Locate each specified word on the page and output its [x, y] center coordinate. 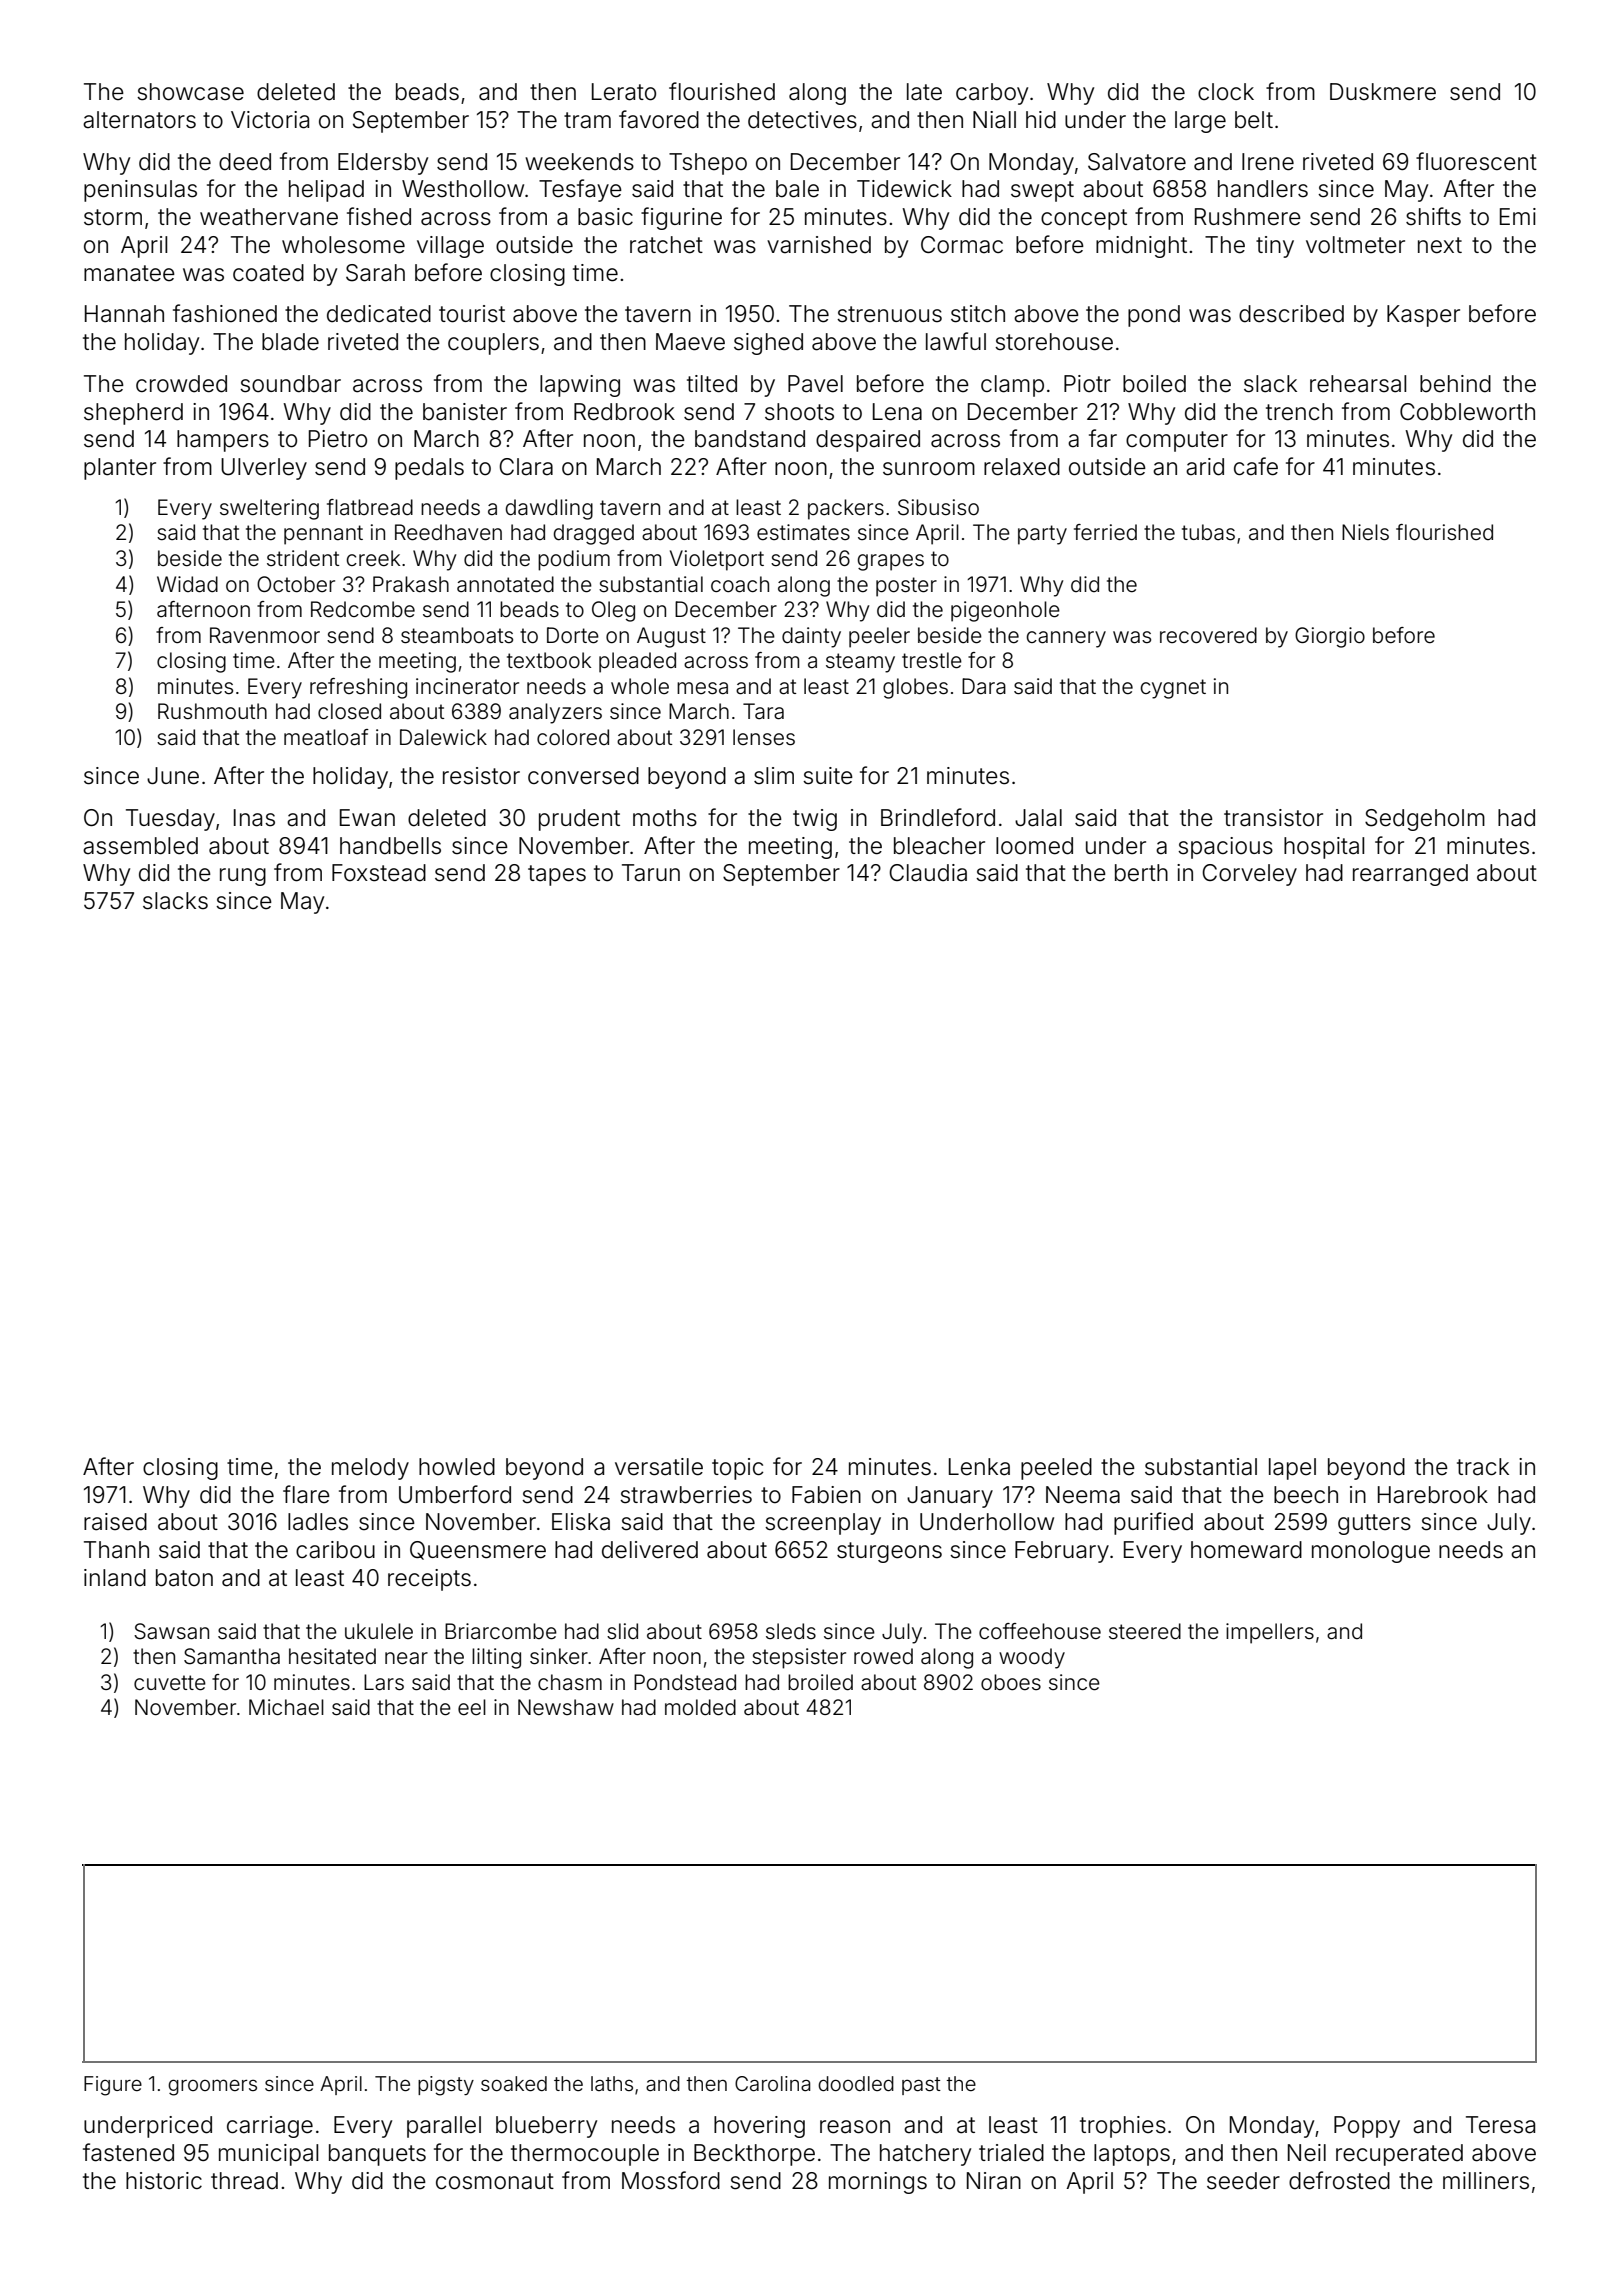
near [406, 1658]
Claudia [928, 873]
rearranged [1410, 875]
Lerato [624, 92]
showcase [190, 92]
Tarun [651, 873]
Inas [254, 818]
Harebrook [1433, 1495]
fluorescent [1476, 161]
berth [1141, 873]
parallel [444, 2127]
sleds [791, 1631]
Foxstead [379, 873]
